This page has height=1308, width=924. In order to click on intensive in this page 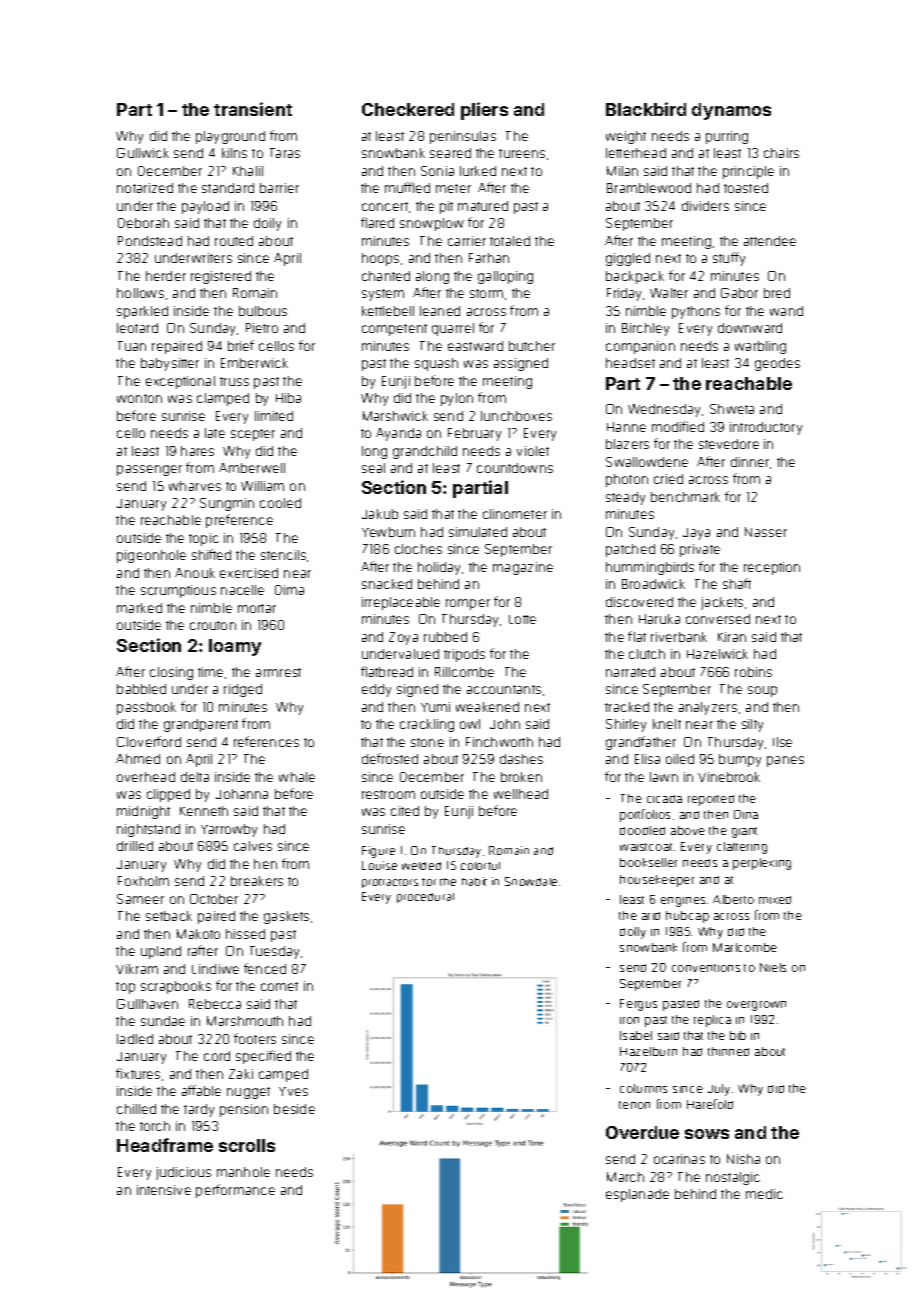, I will do `click(164, 1190)`.
